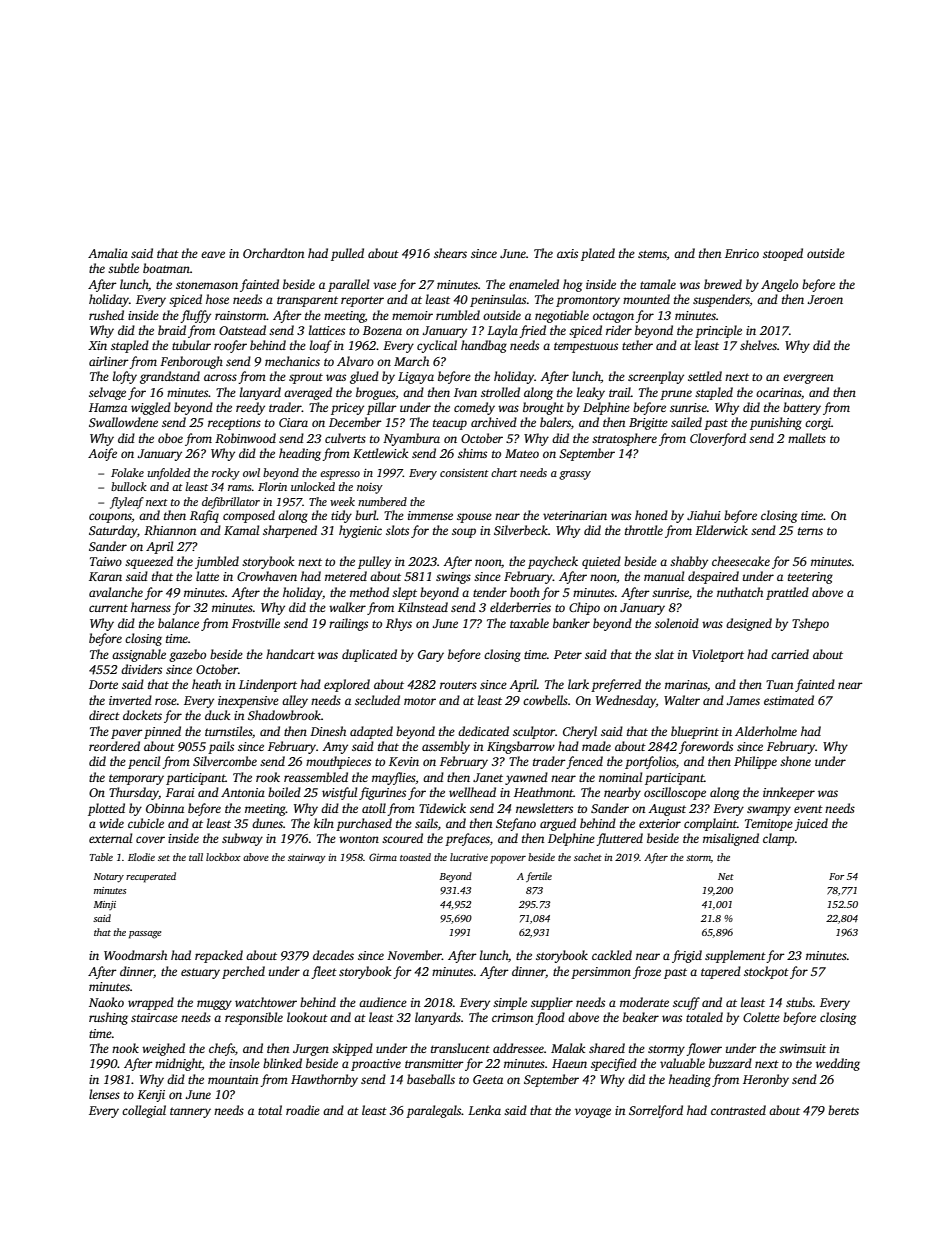 This image has width=952, height=1233. Describe the element at coordinates (810, 531) in the image. I see `terns` at that location.
